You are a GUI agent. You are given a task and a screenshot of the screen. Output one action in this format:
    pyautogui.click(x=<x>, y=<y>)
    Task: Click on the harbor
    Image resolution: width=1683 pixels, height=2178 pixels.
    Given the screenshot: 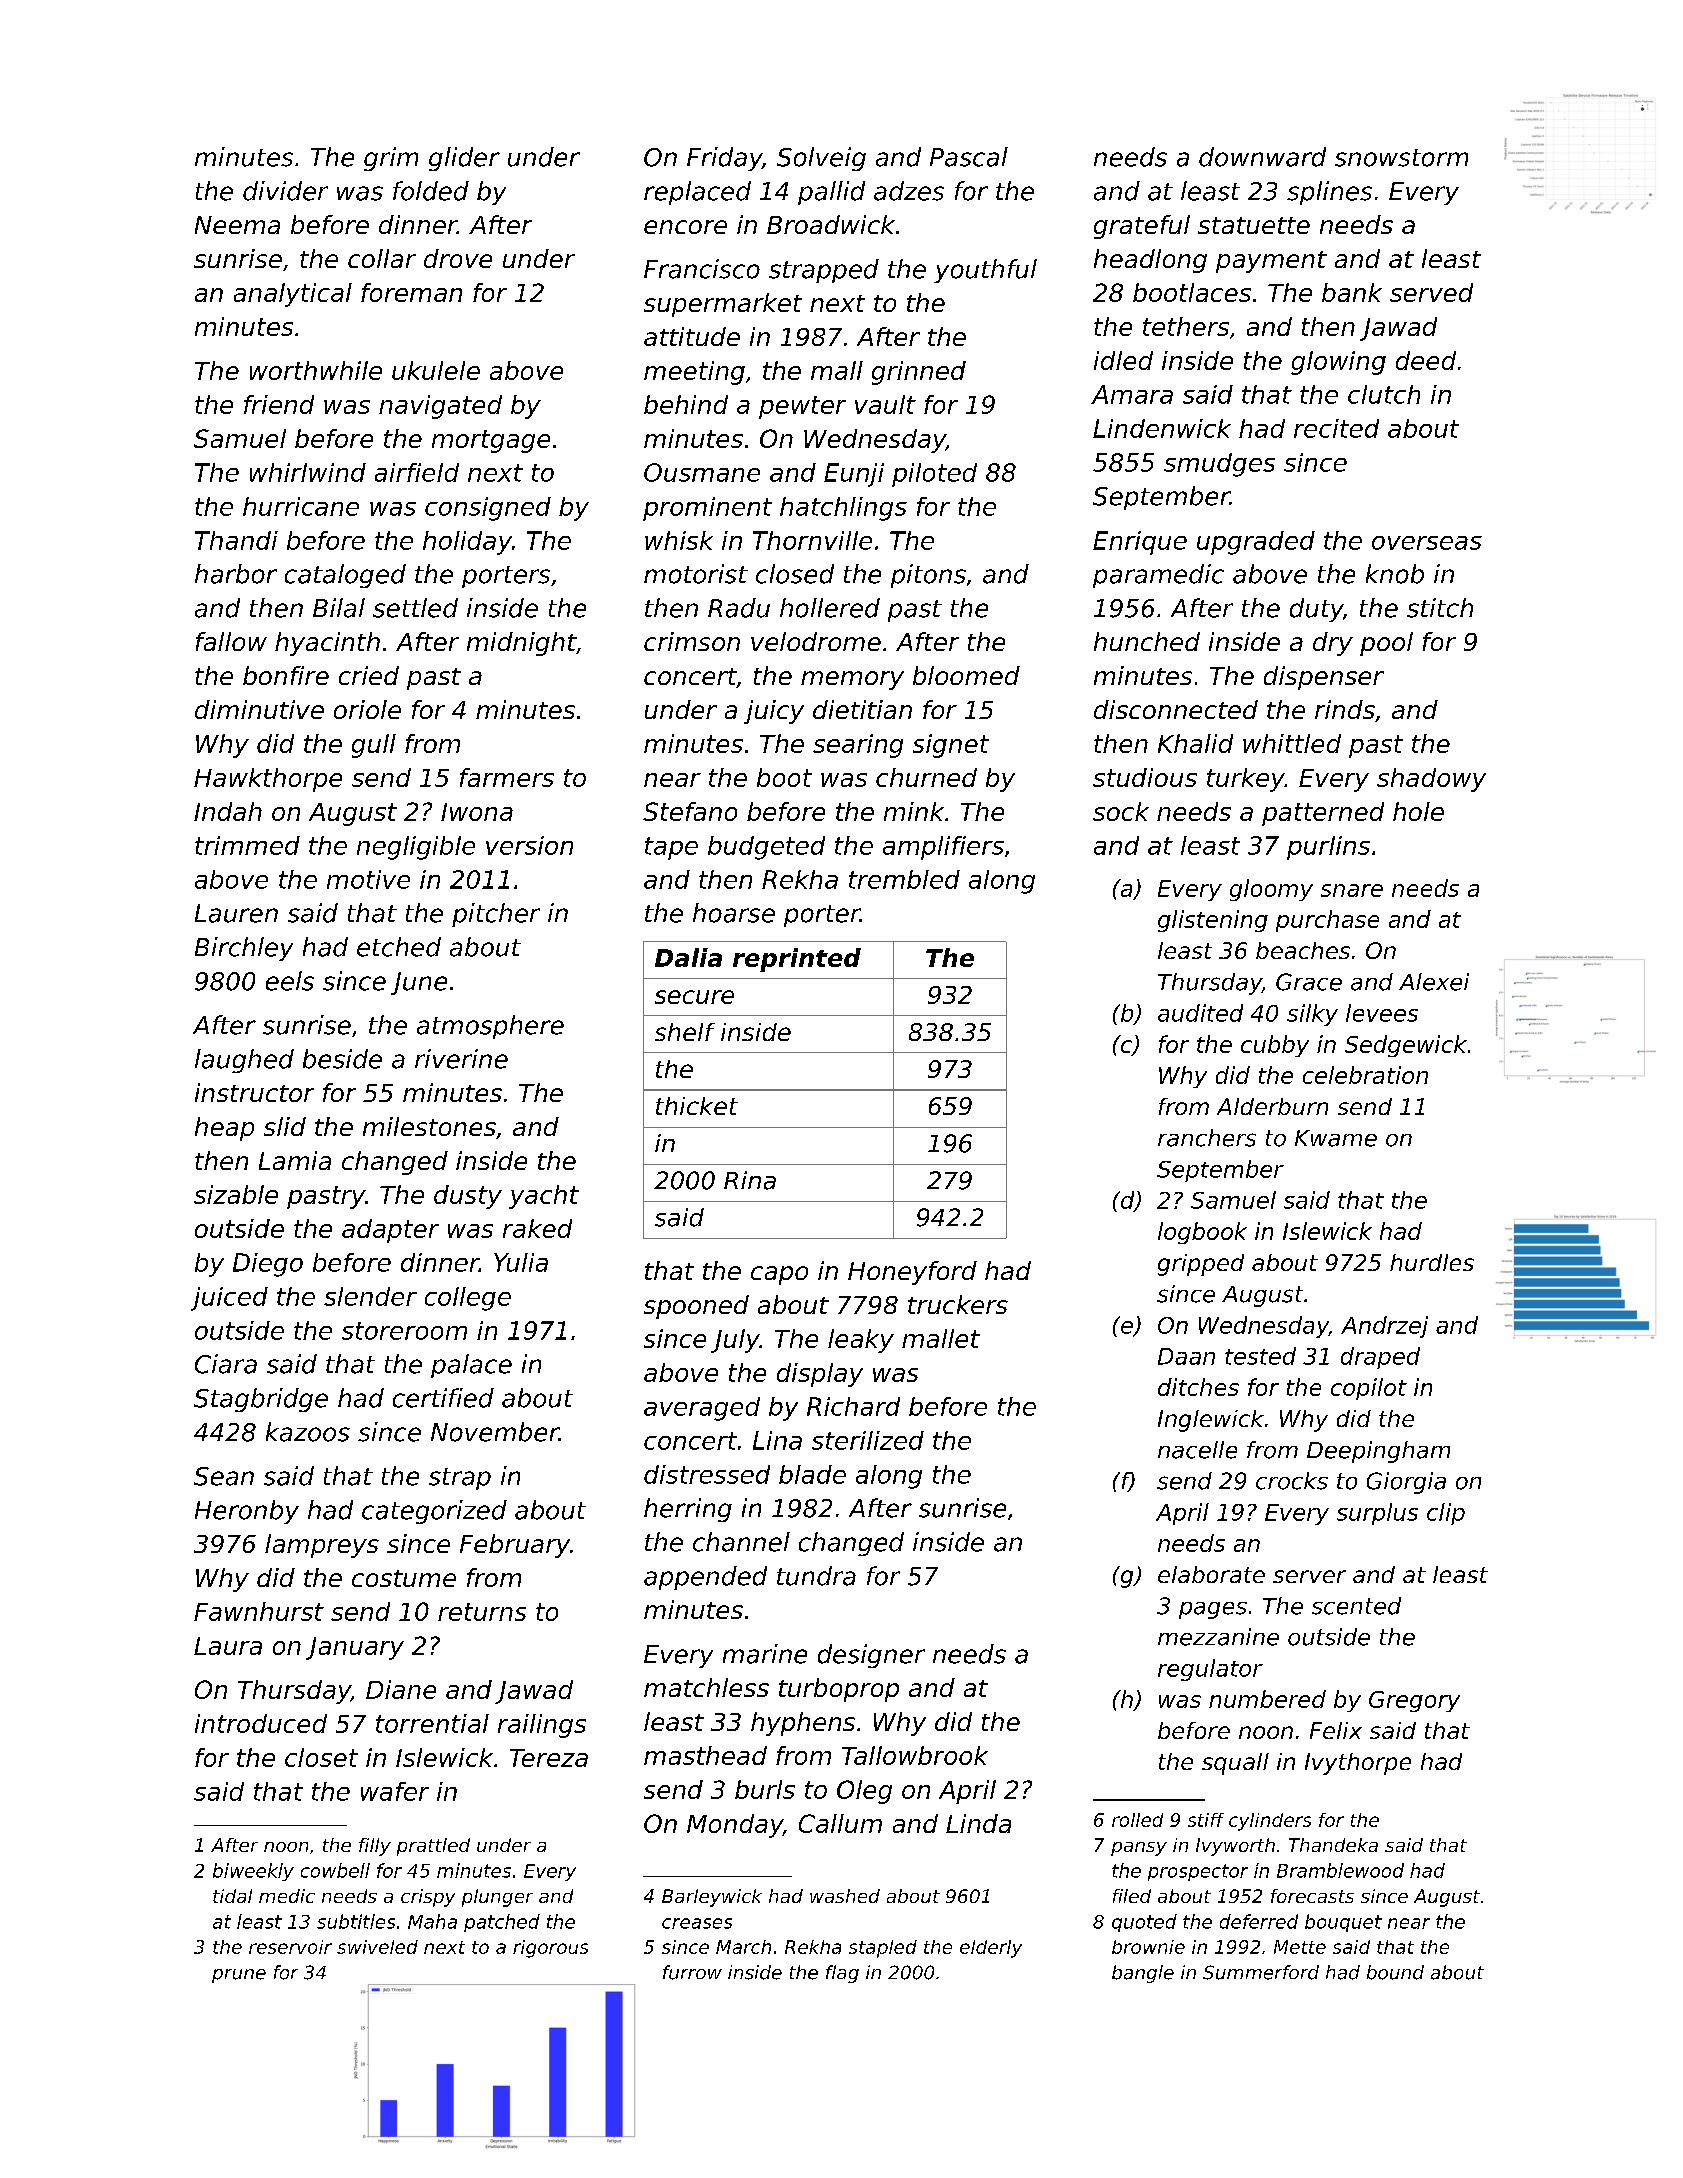 What is the action you would take?
    pyautogui.click(x=236, y=574)
